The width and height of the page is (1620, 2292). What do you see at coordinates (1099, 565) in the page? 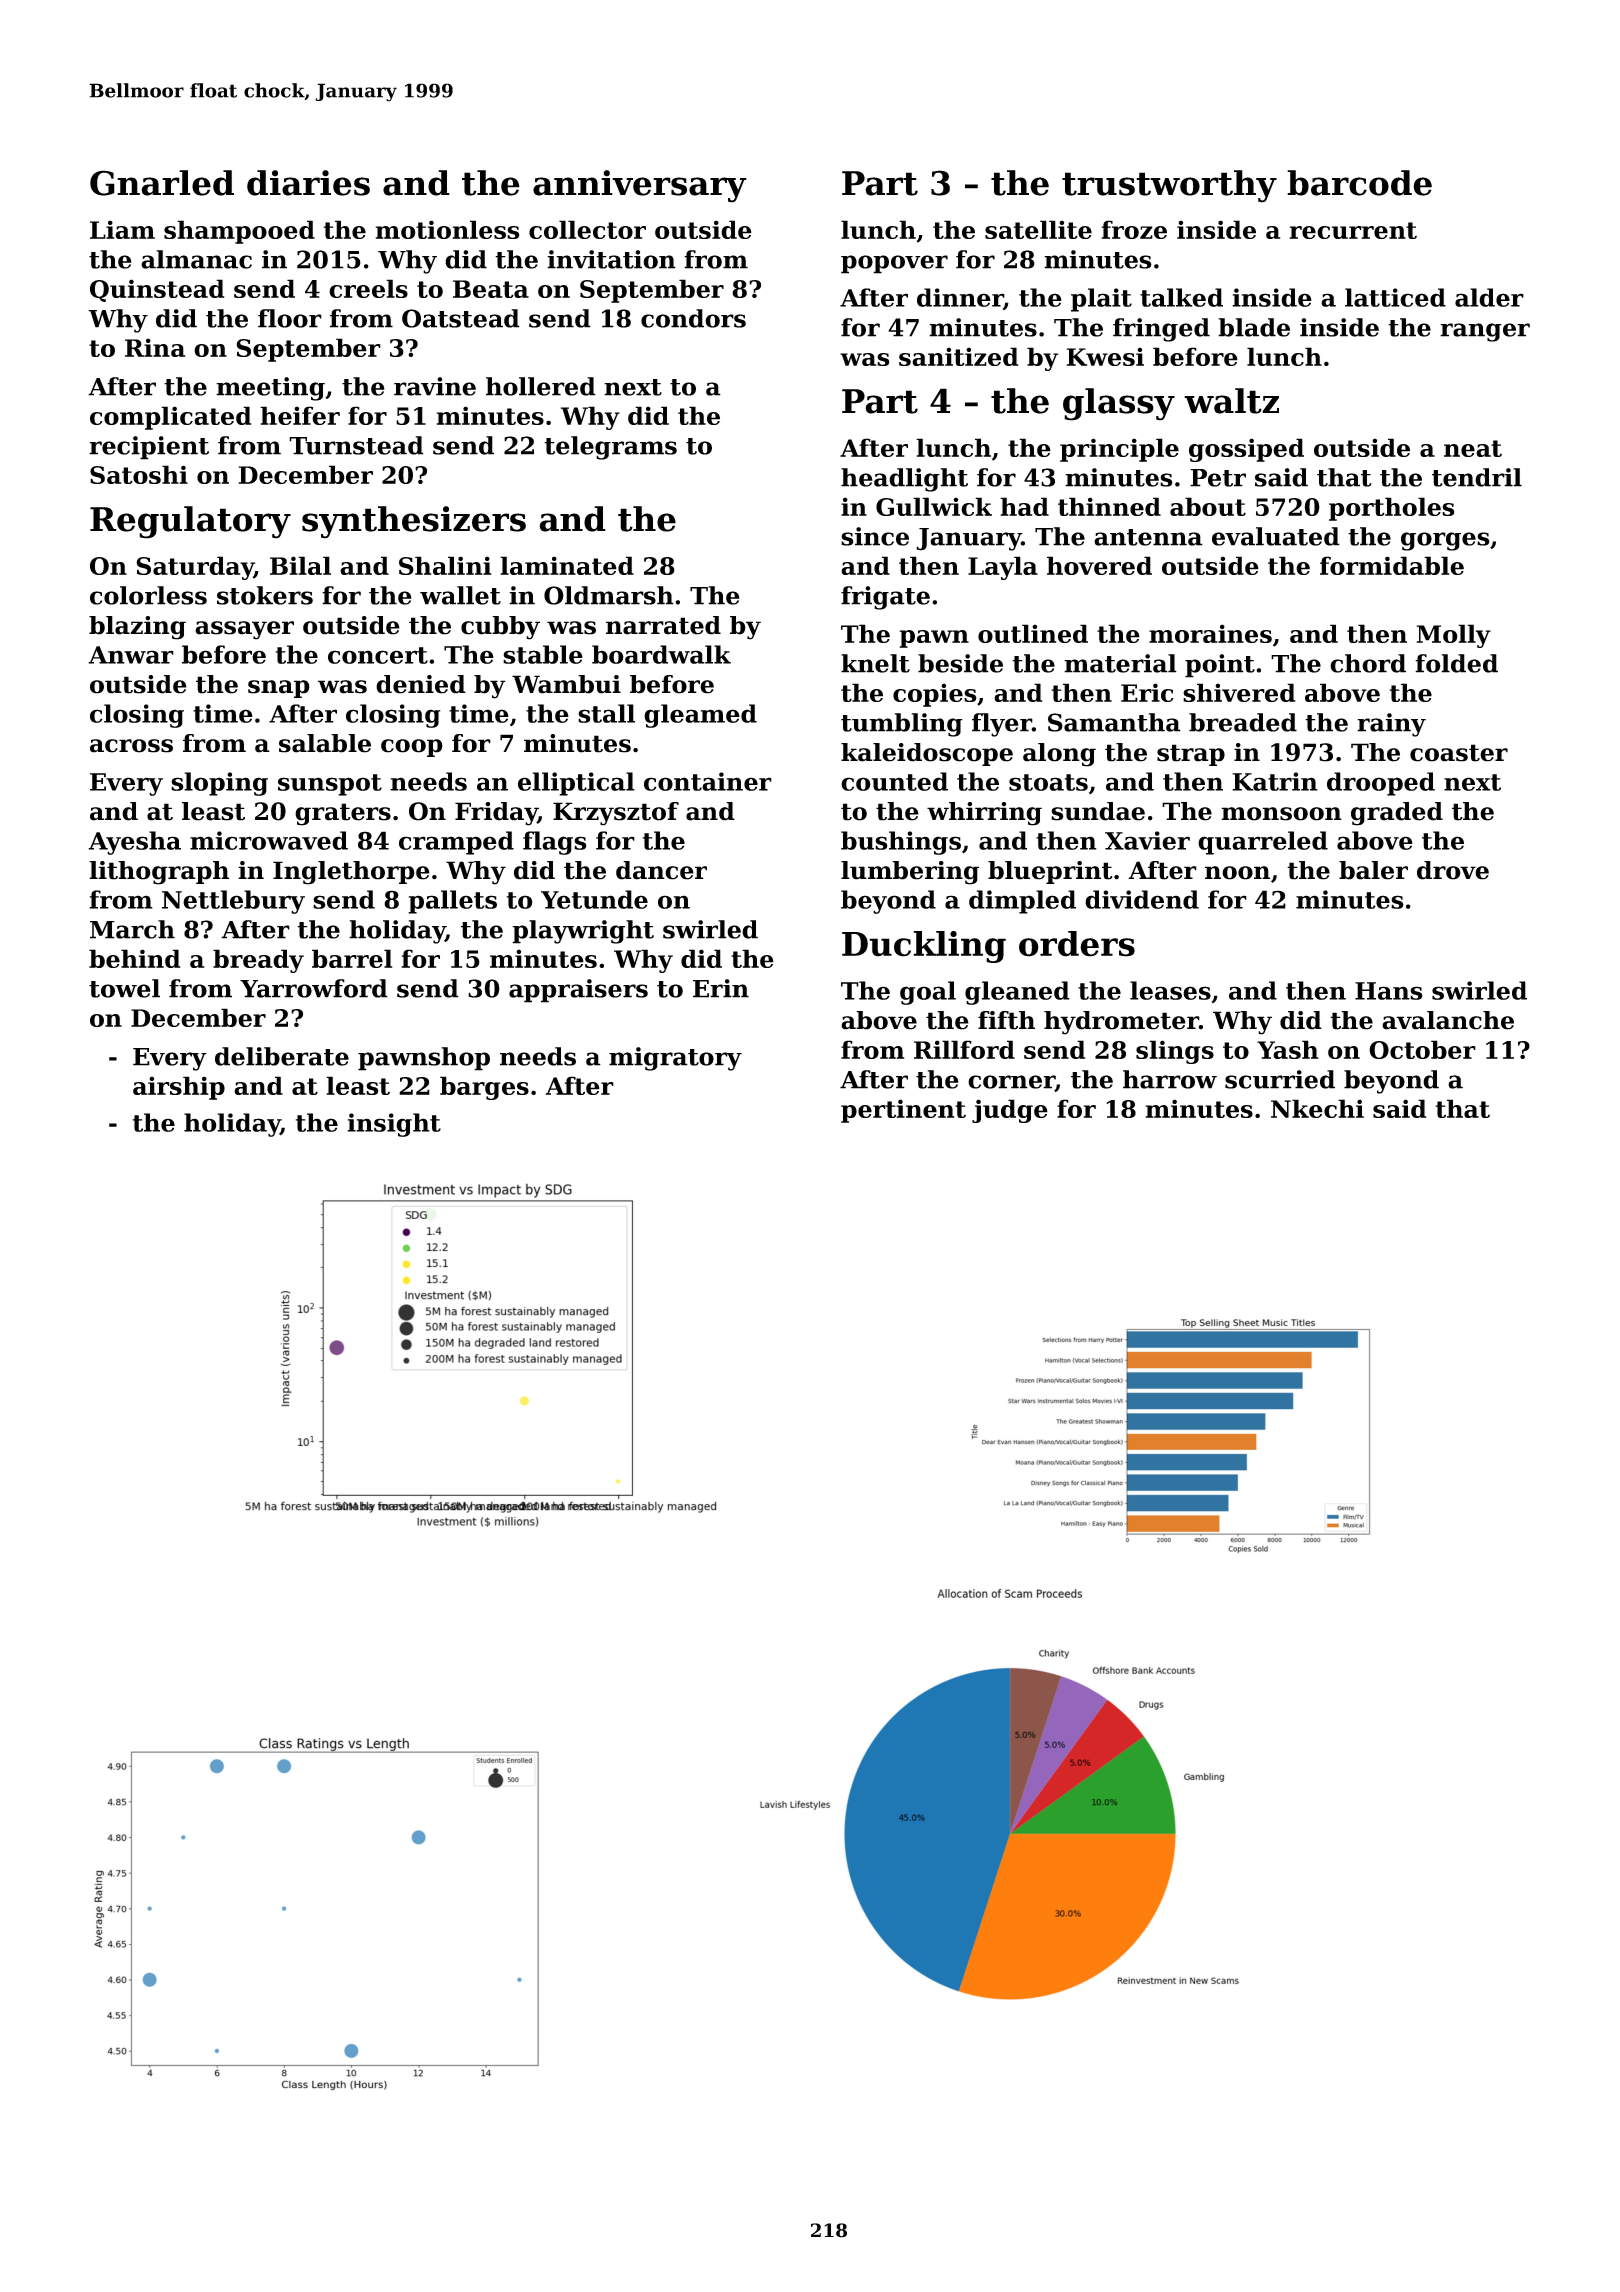
I see `hovered` at bounding box center [1099, 565].
